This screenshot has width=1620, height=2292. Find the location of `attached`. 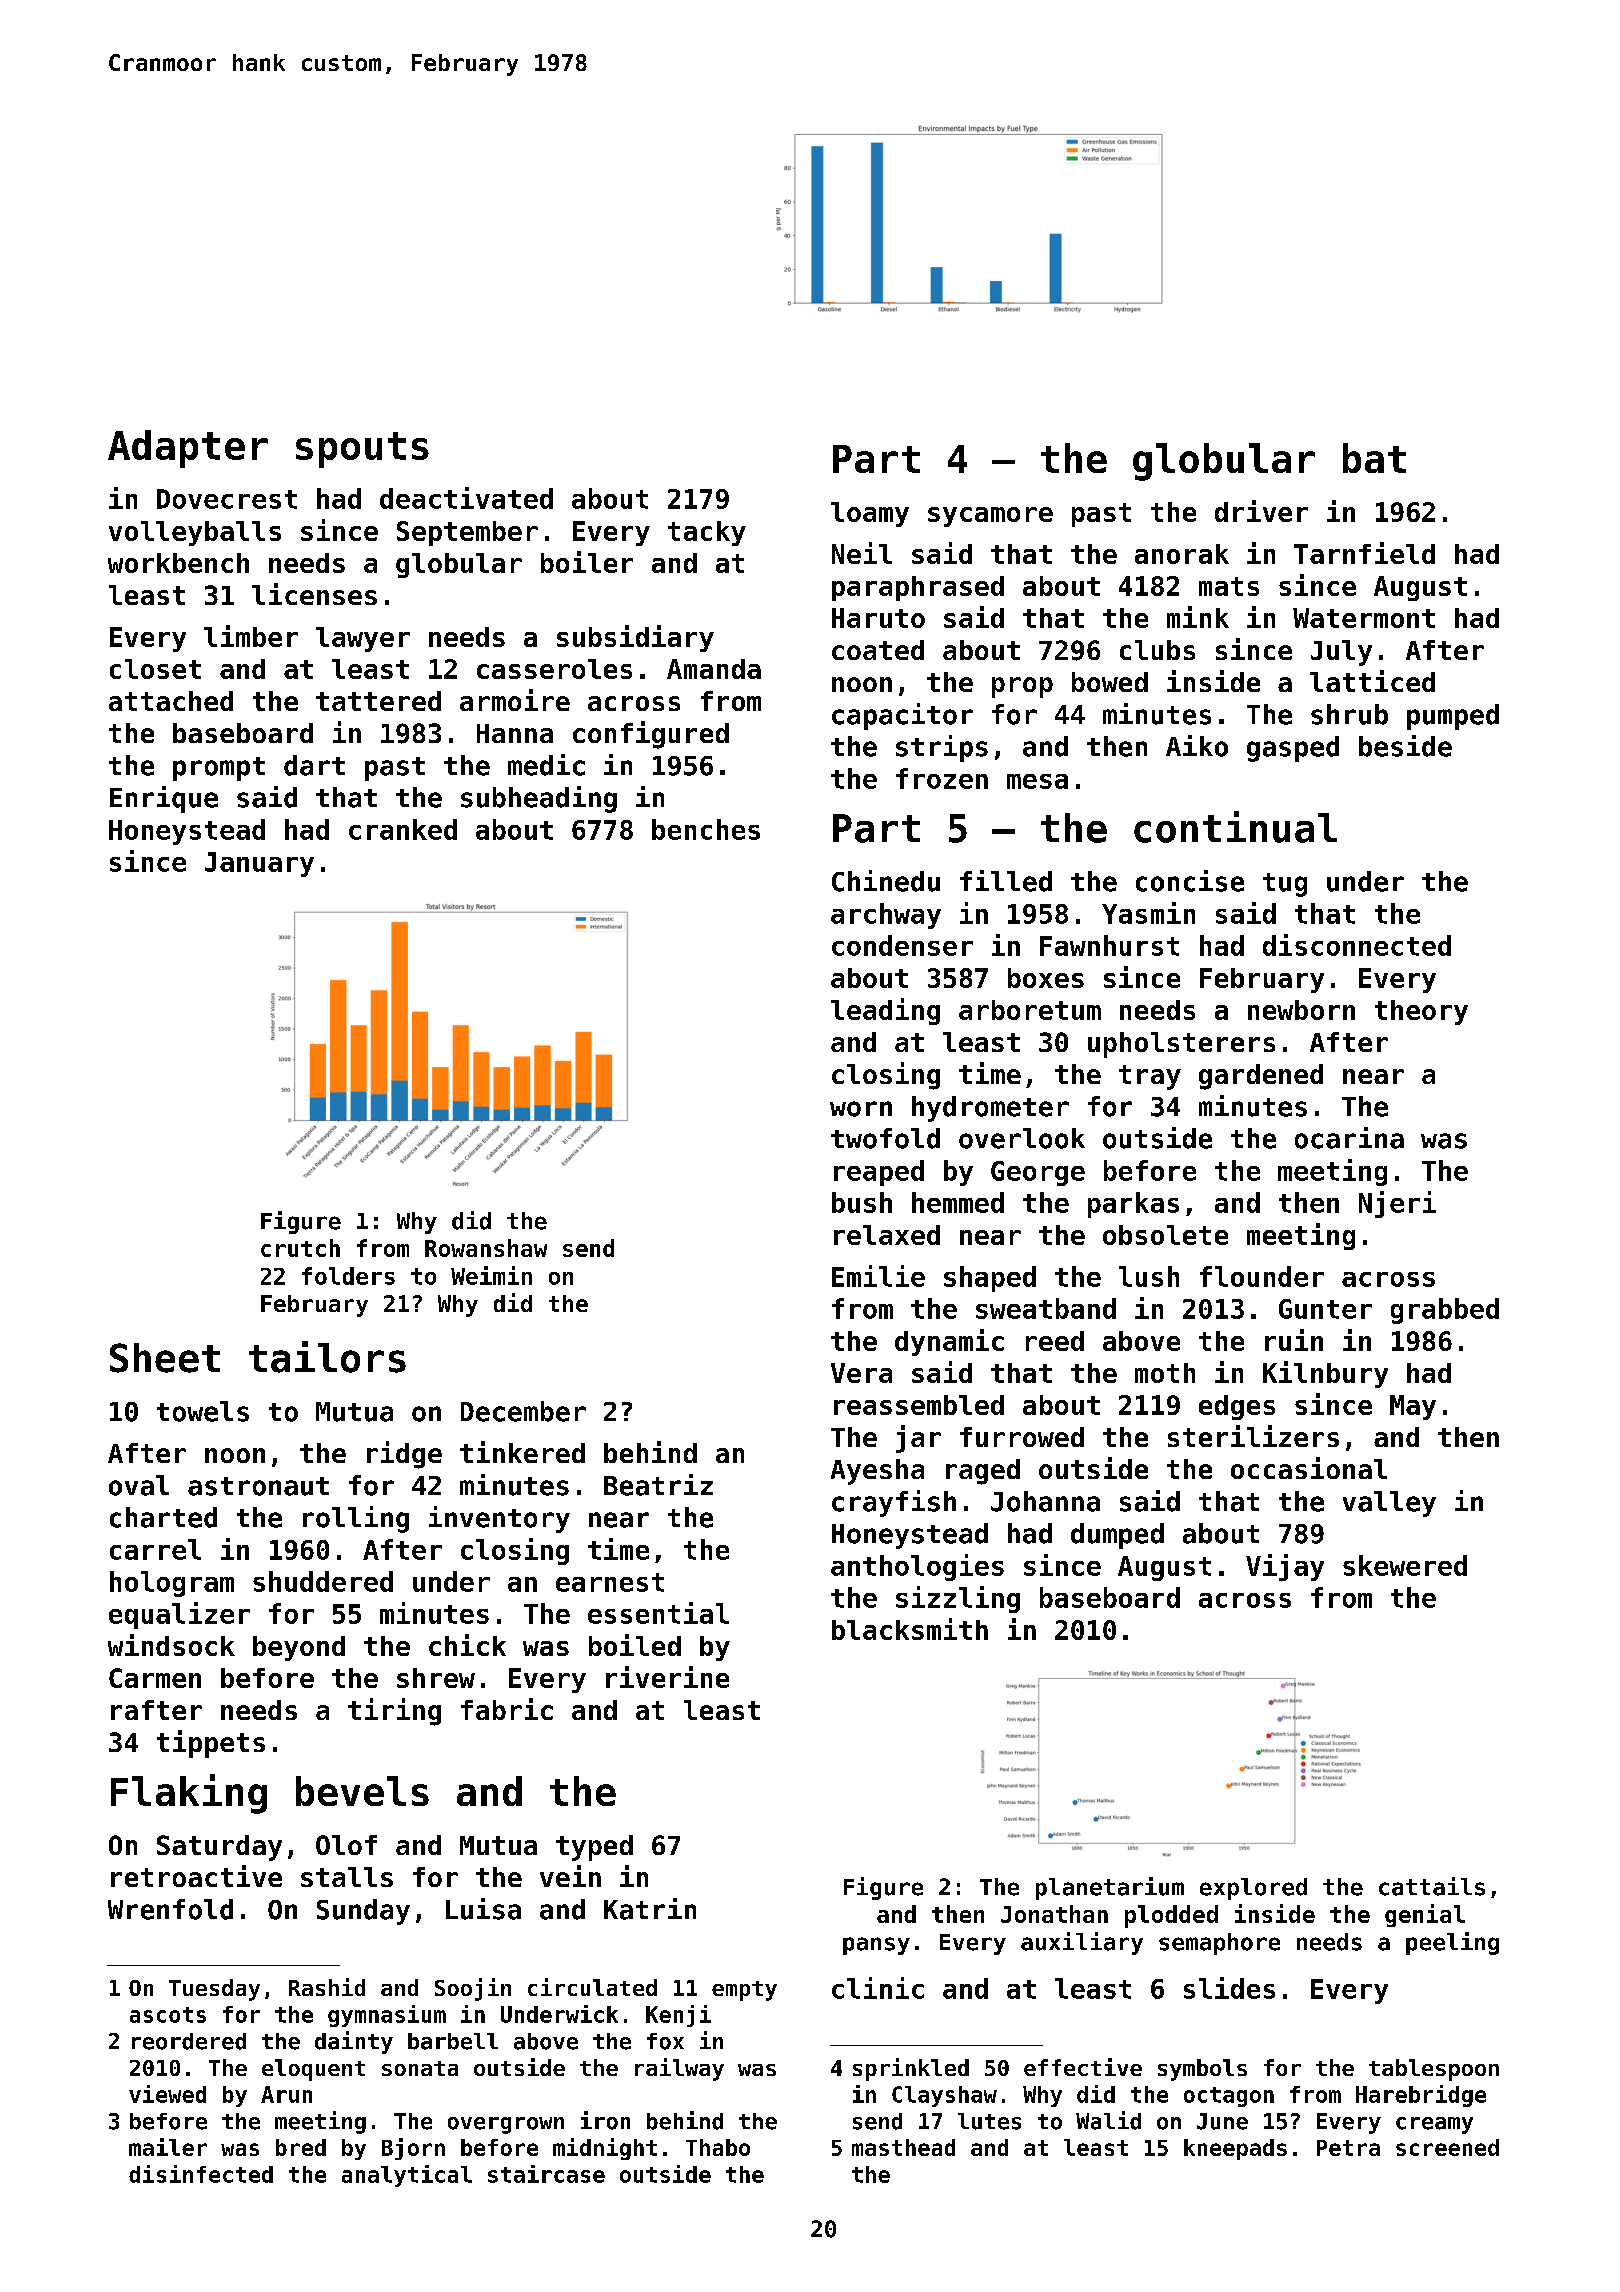

attached is located at coordinates (171, 701).
